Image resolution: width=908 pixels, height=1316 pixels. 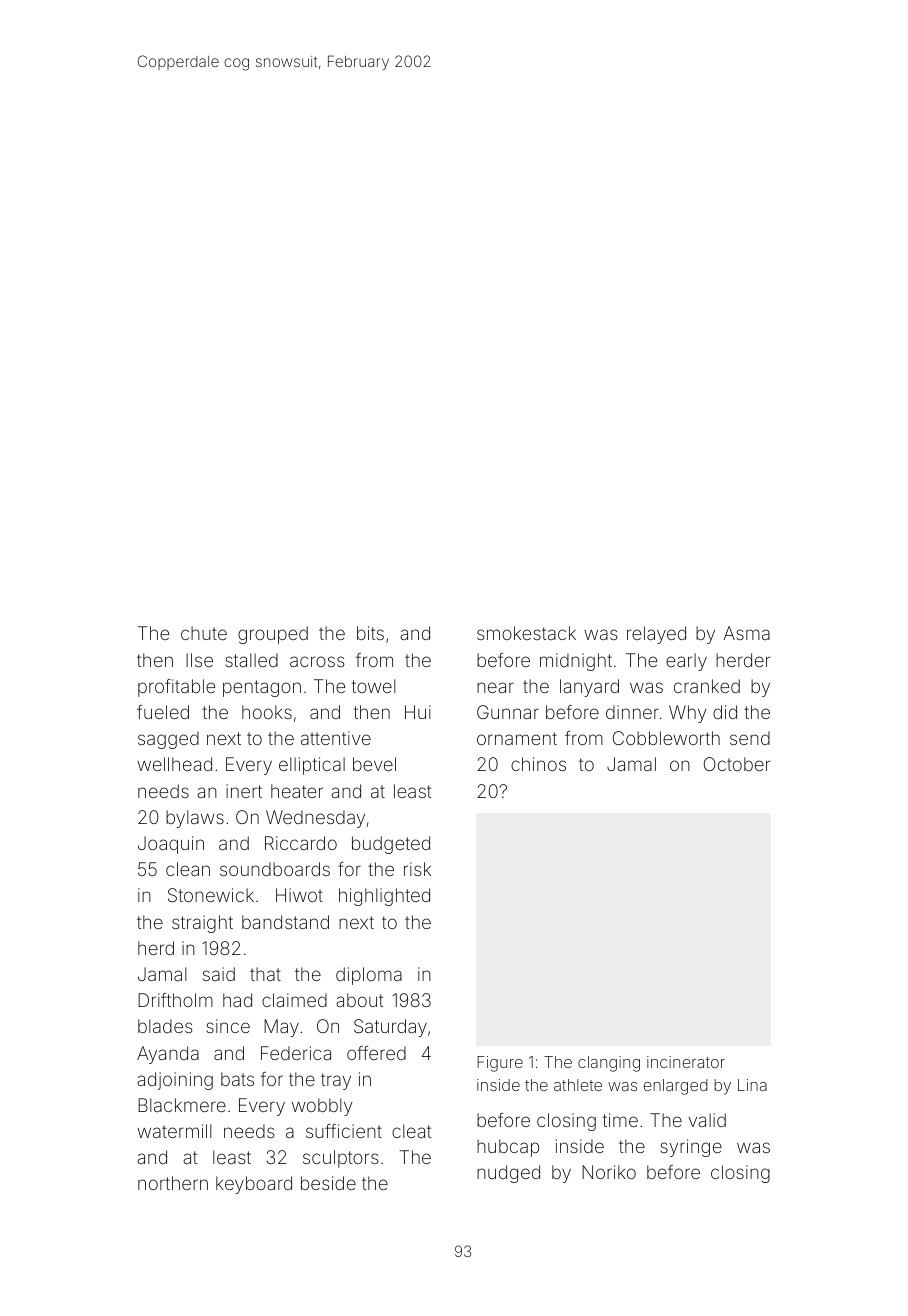 What do you see at coordinates (609, 1064) in the document?
I see `clanging` at bounding box center [609, 1064].
